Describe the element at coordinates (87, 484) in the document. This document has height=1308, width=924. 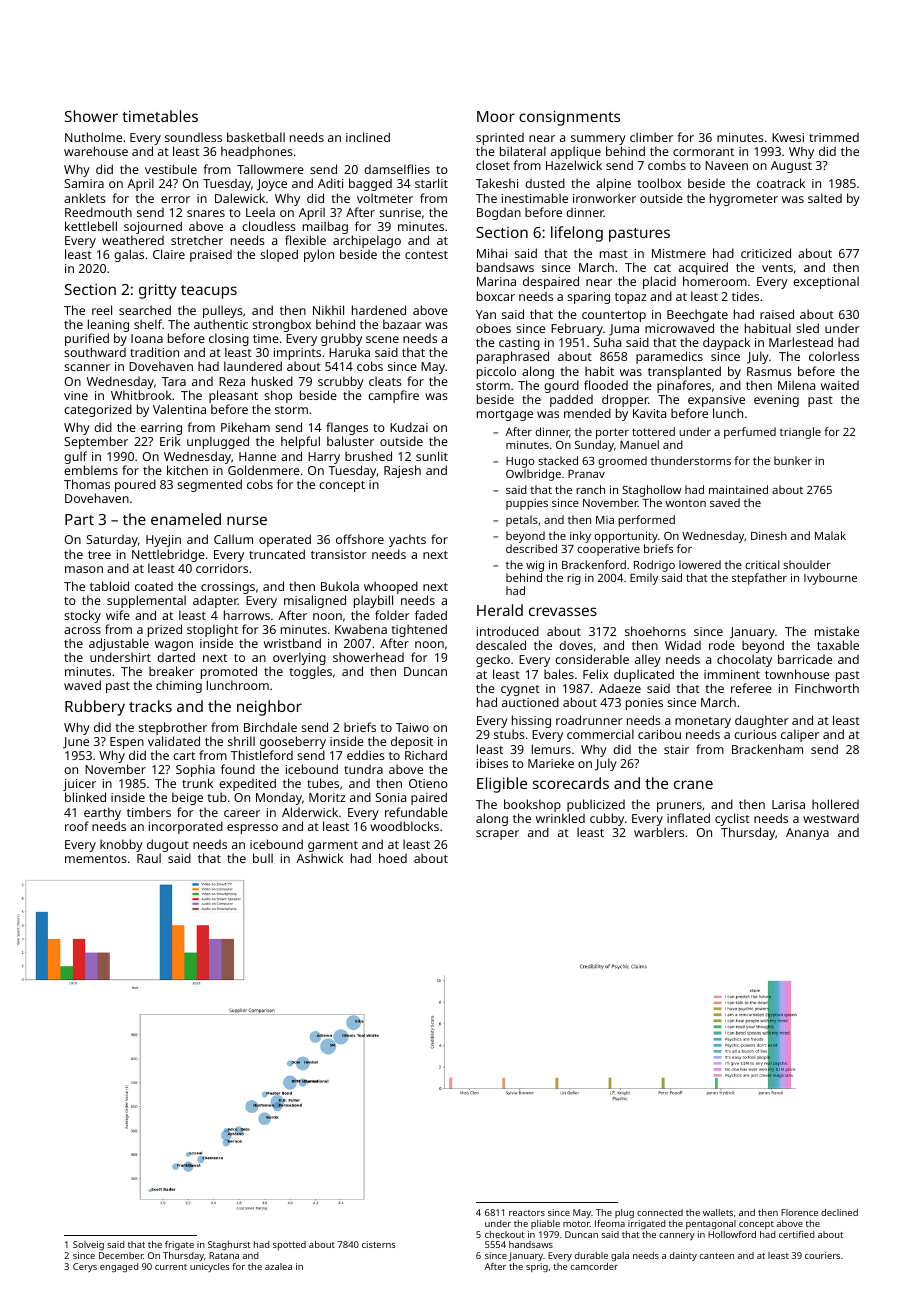
I see `Thomas` at that location.
